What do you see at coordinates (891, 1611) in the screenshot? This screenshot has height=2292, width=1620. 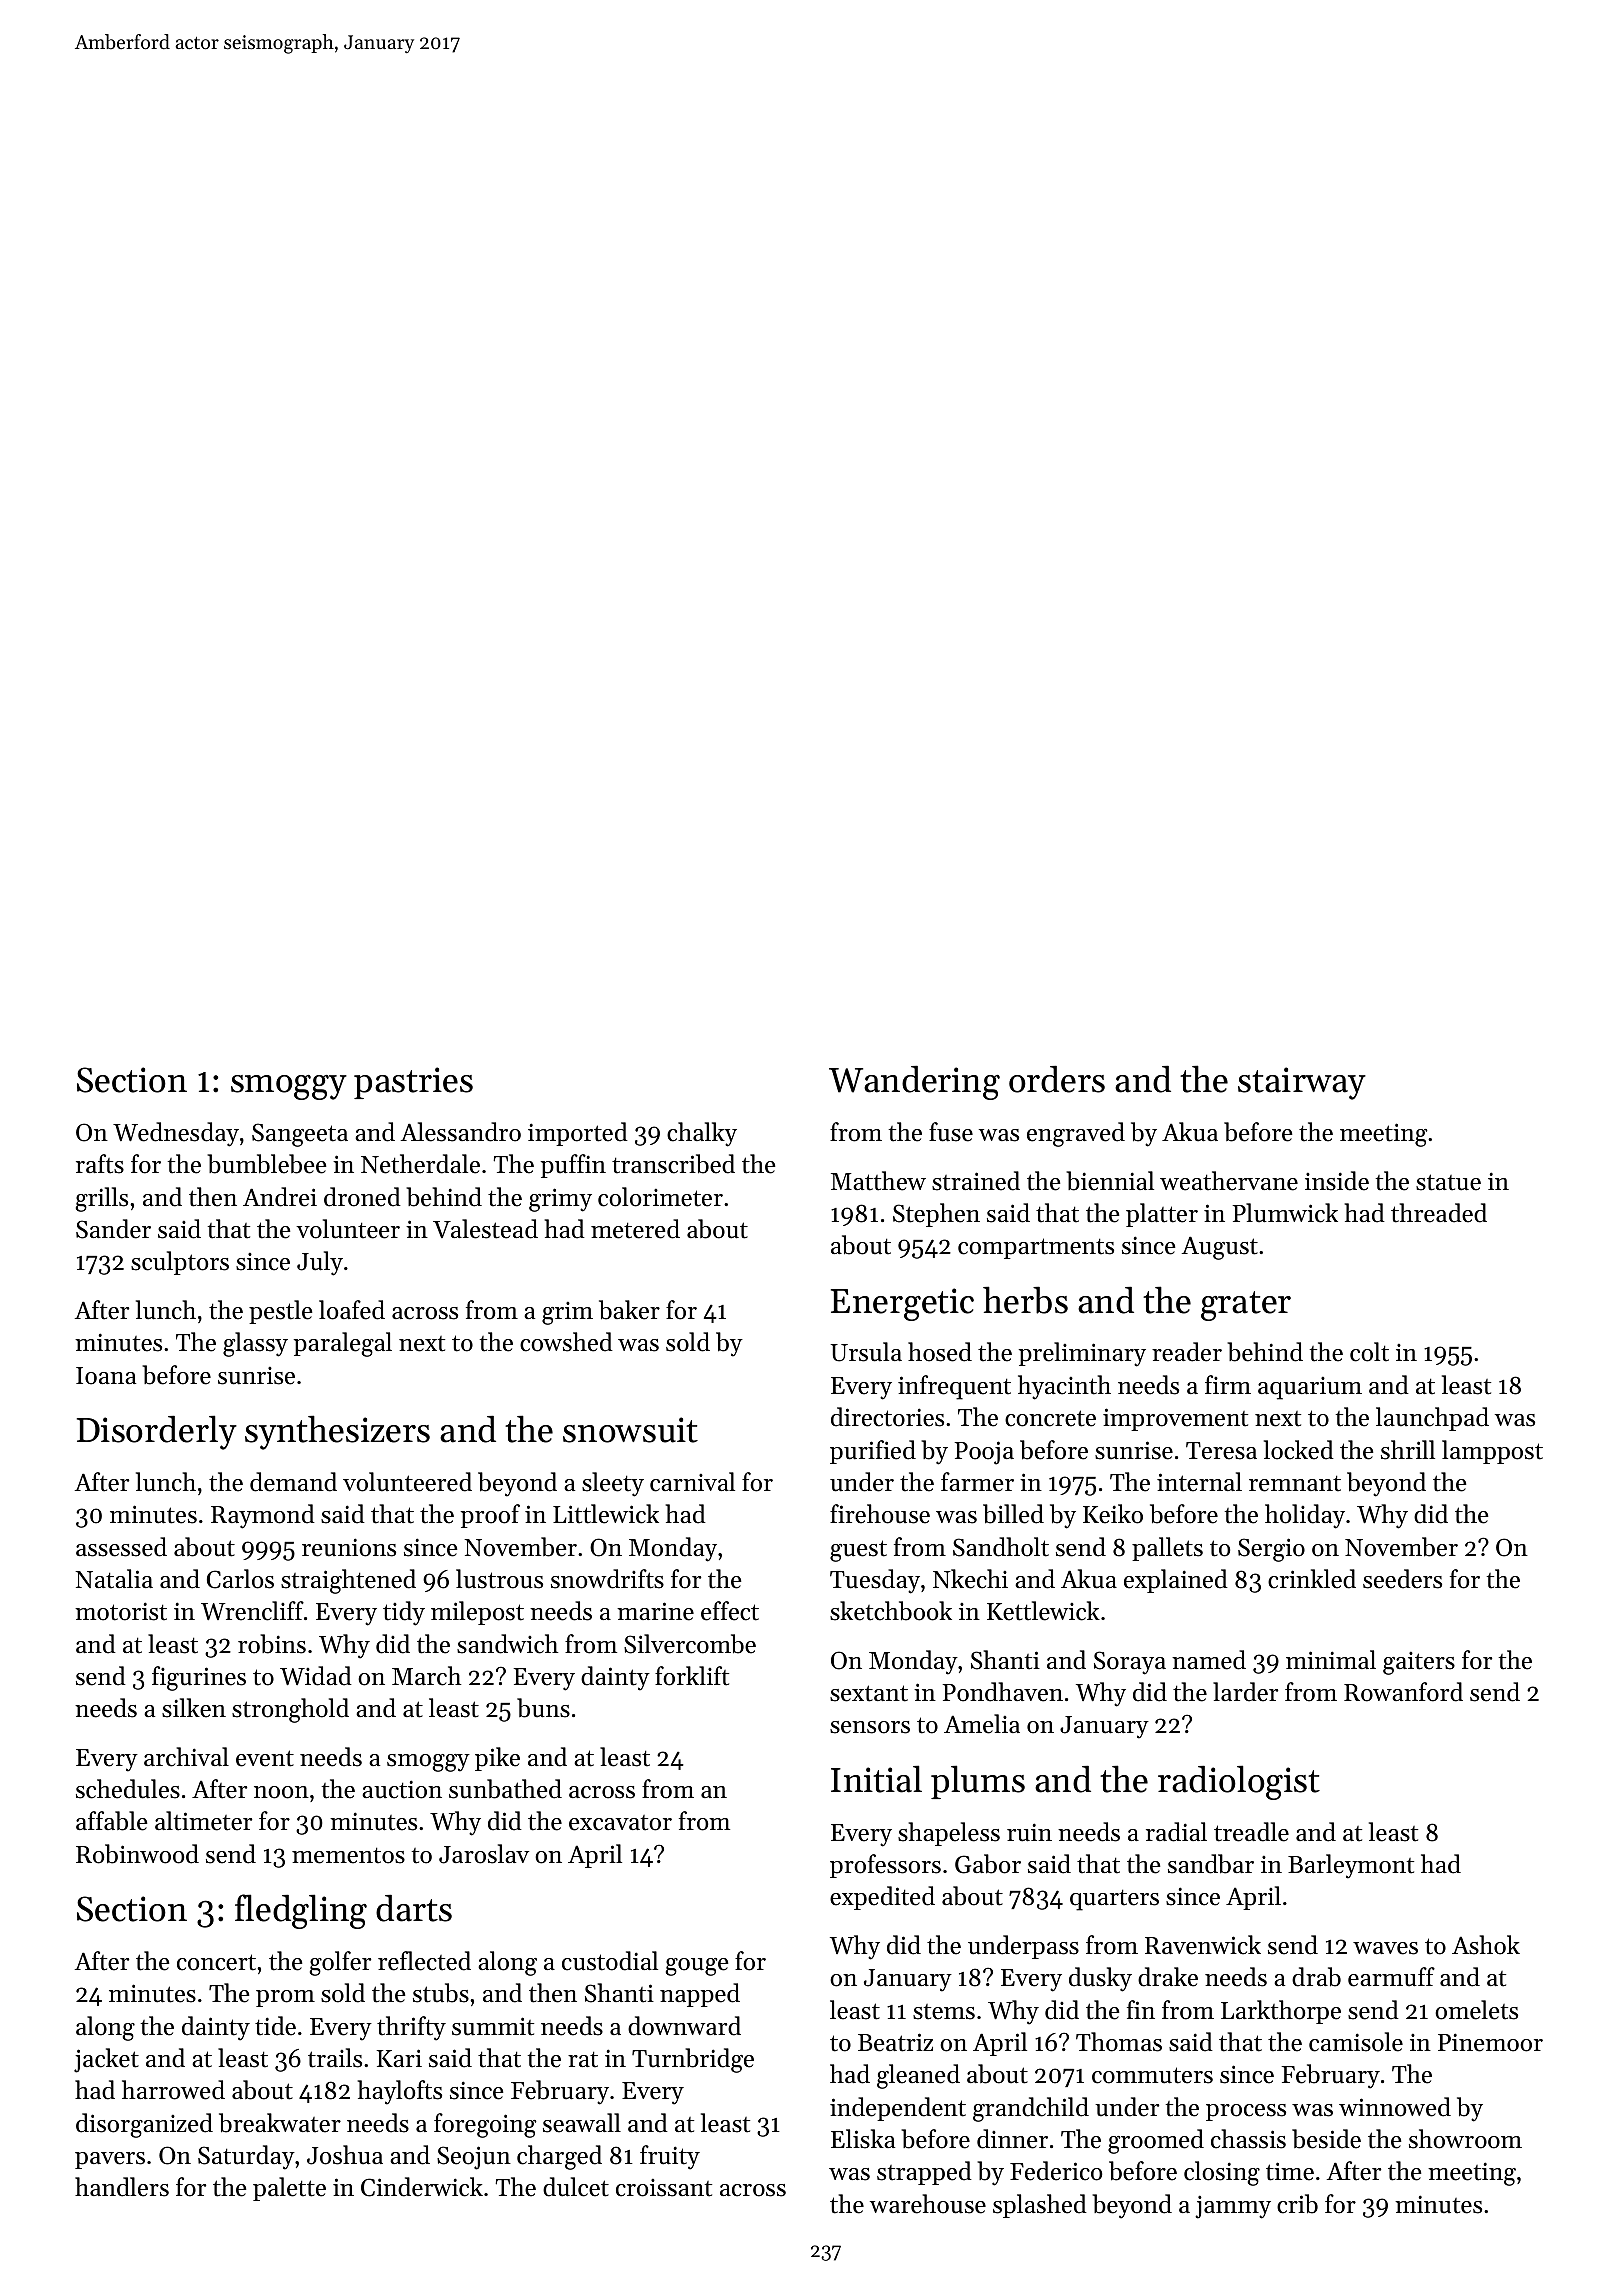 I see `sketchbook` at bounding box center [891, 1611].
